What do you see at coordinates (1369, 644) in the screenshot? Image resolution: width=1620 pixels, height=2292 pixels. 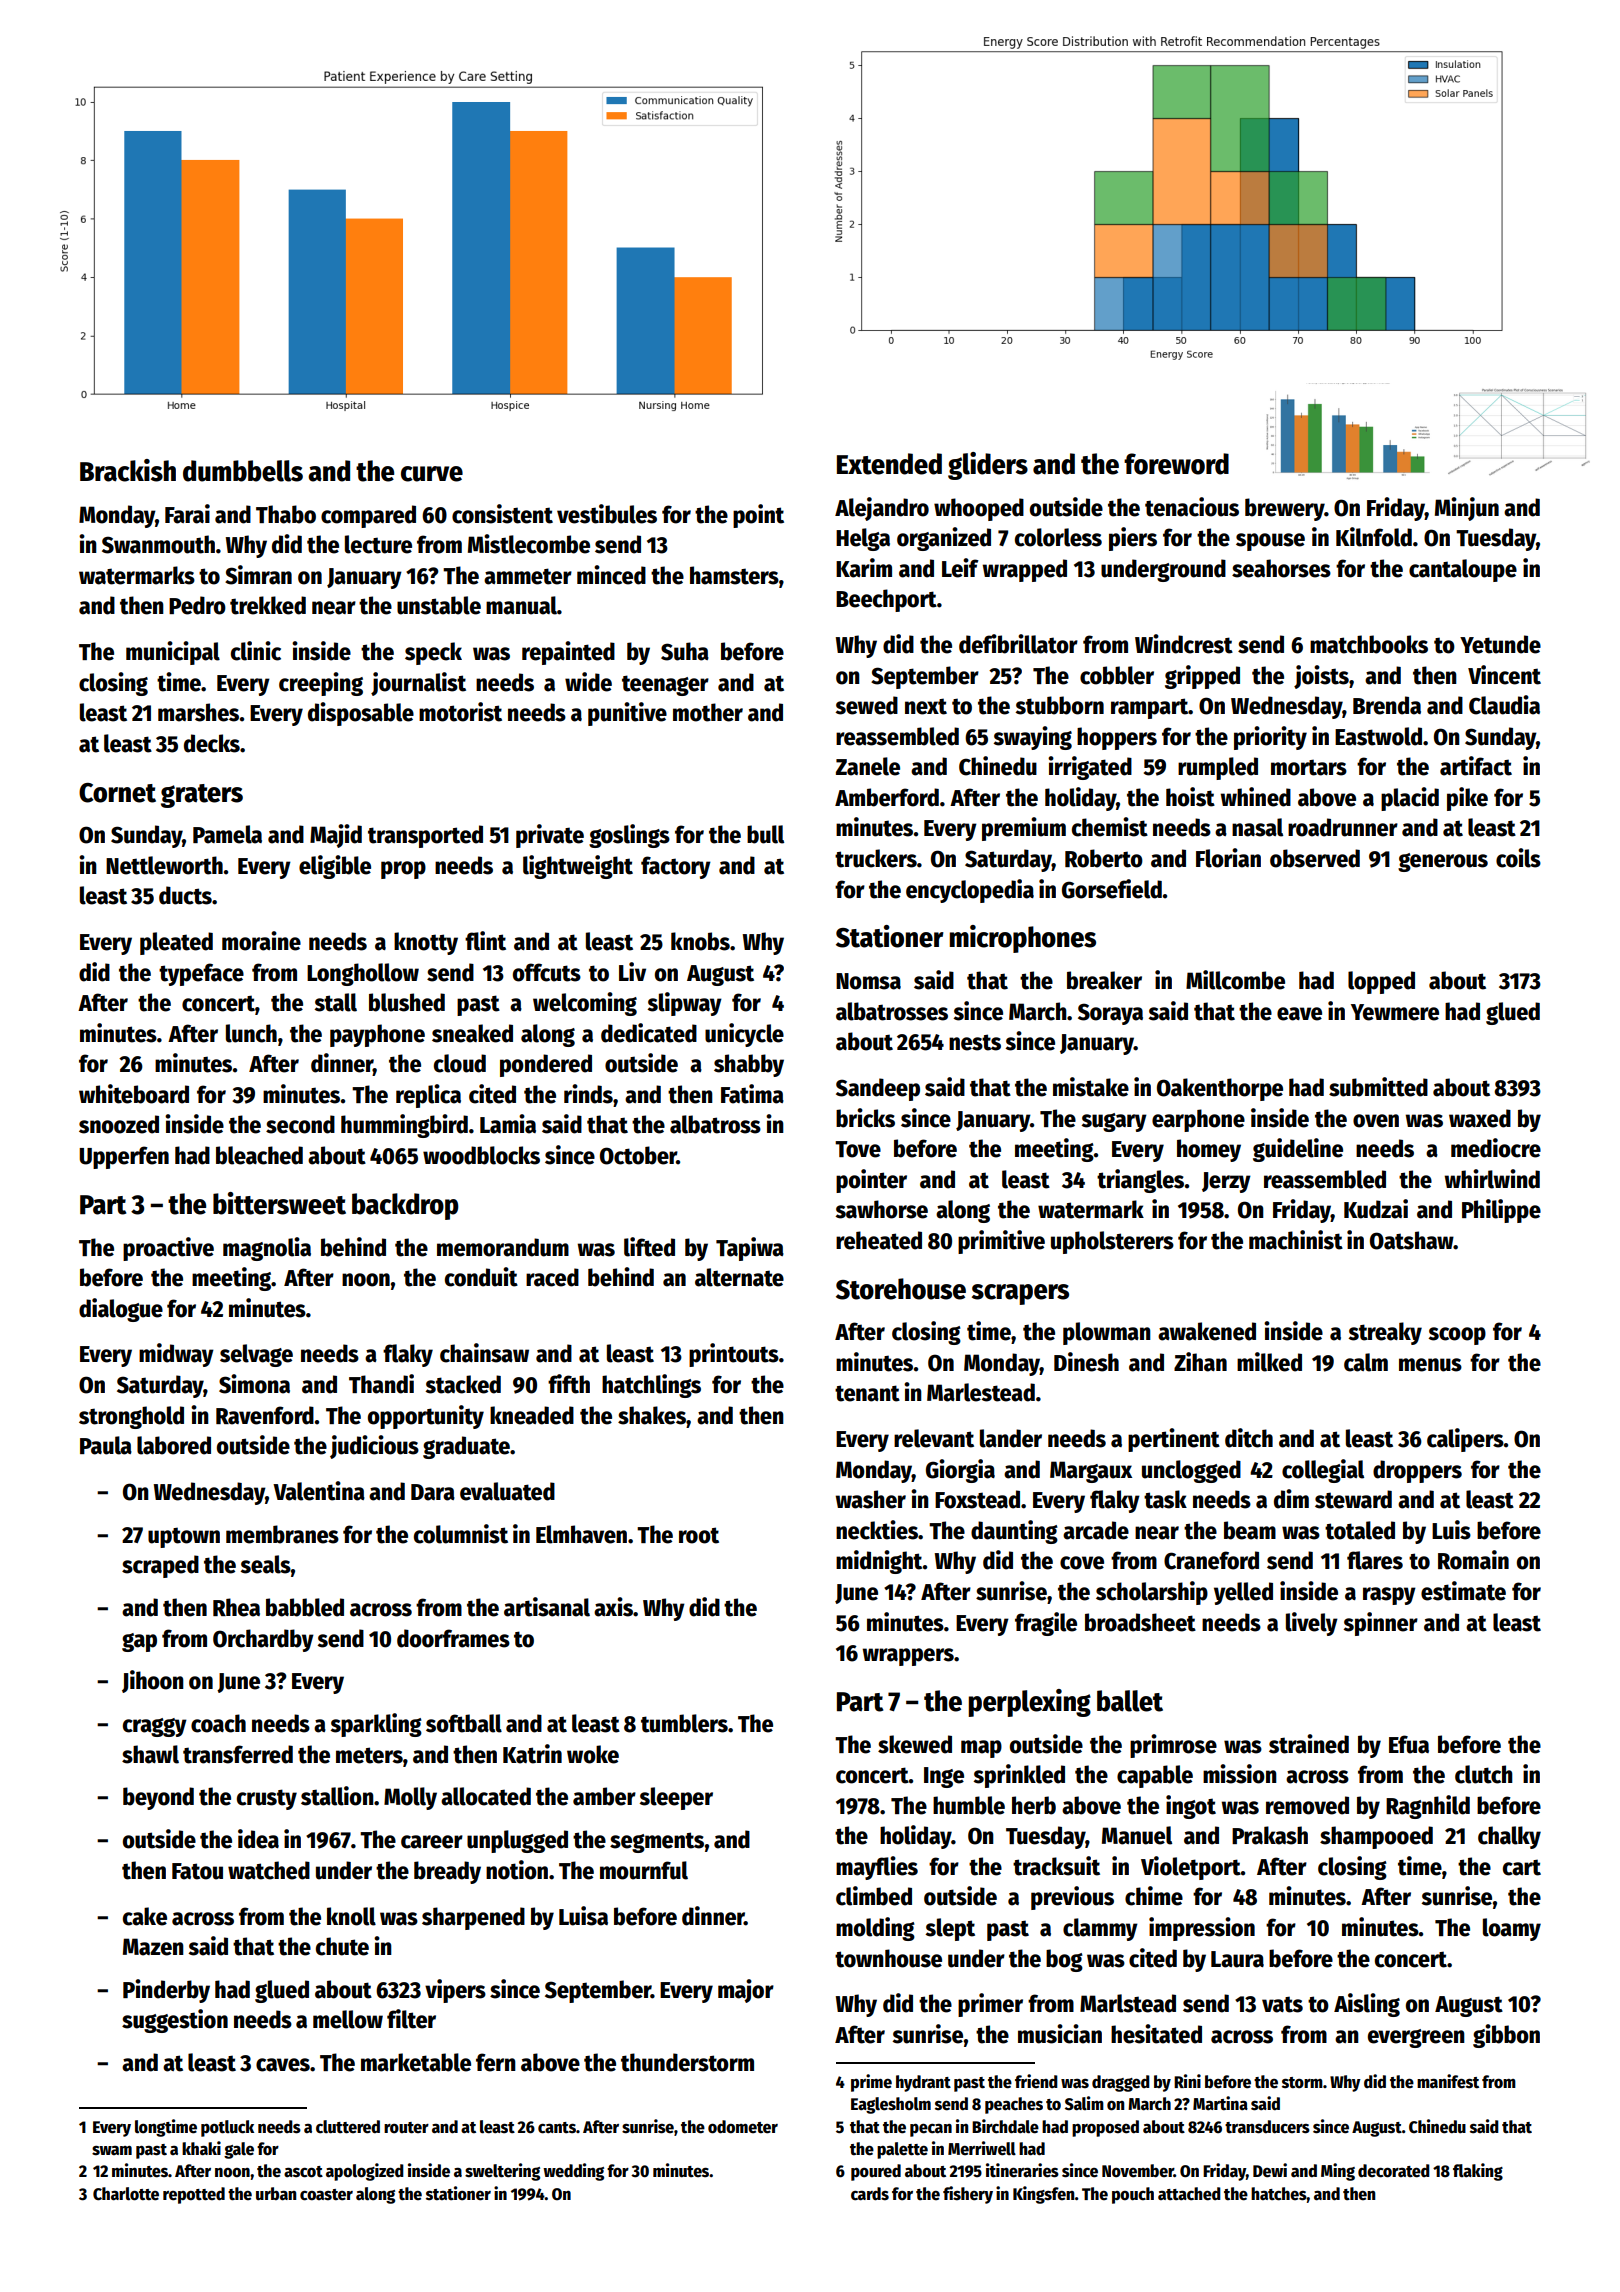 I see `matchbooks` at bounding box center [1369, 644].
